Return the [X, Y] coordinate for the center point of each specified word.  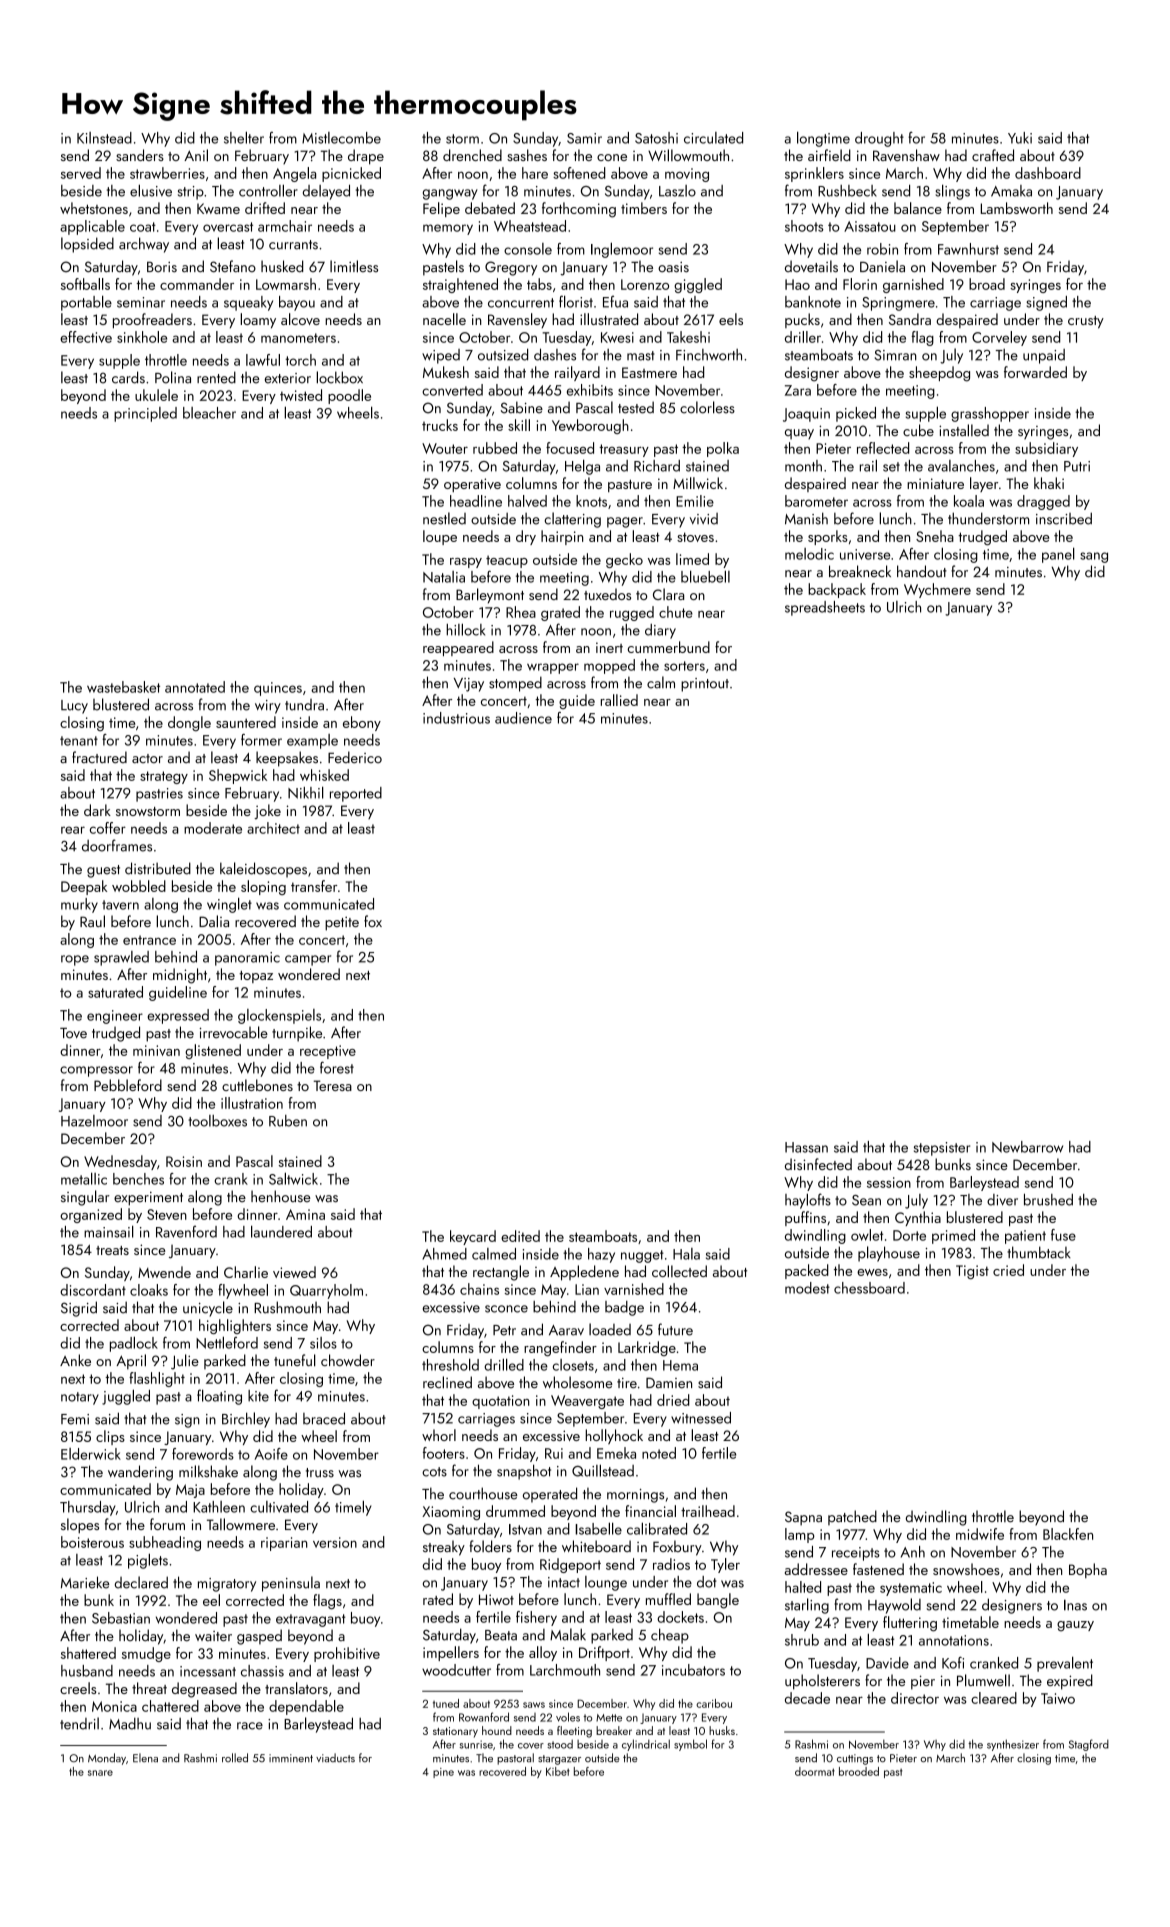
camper [308, 960]
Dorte [909, 1235]
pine [443, 1773]
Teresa [333, 1085]
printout [705, 685]
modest [807, 1288]
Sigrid [79, 1309]
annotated [195, 687]
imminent [291, 1758]
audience [523, 718]
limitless [354, 266]
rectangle [501, 1273]
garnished [913, 285]
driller [803, 337]
